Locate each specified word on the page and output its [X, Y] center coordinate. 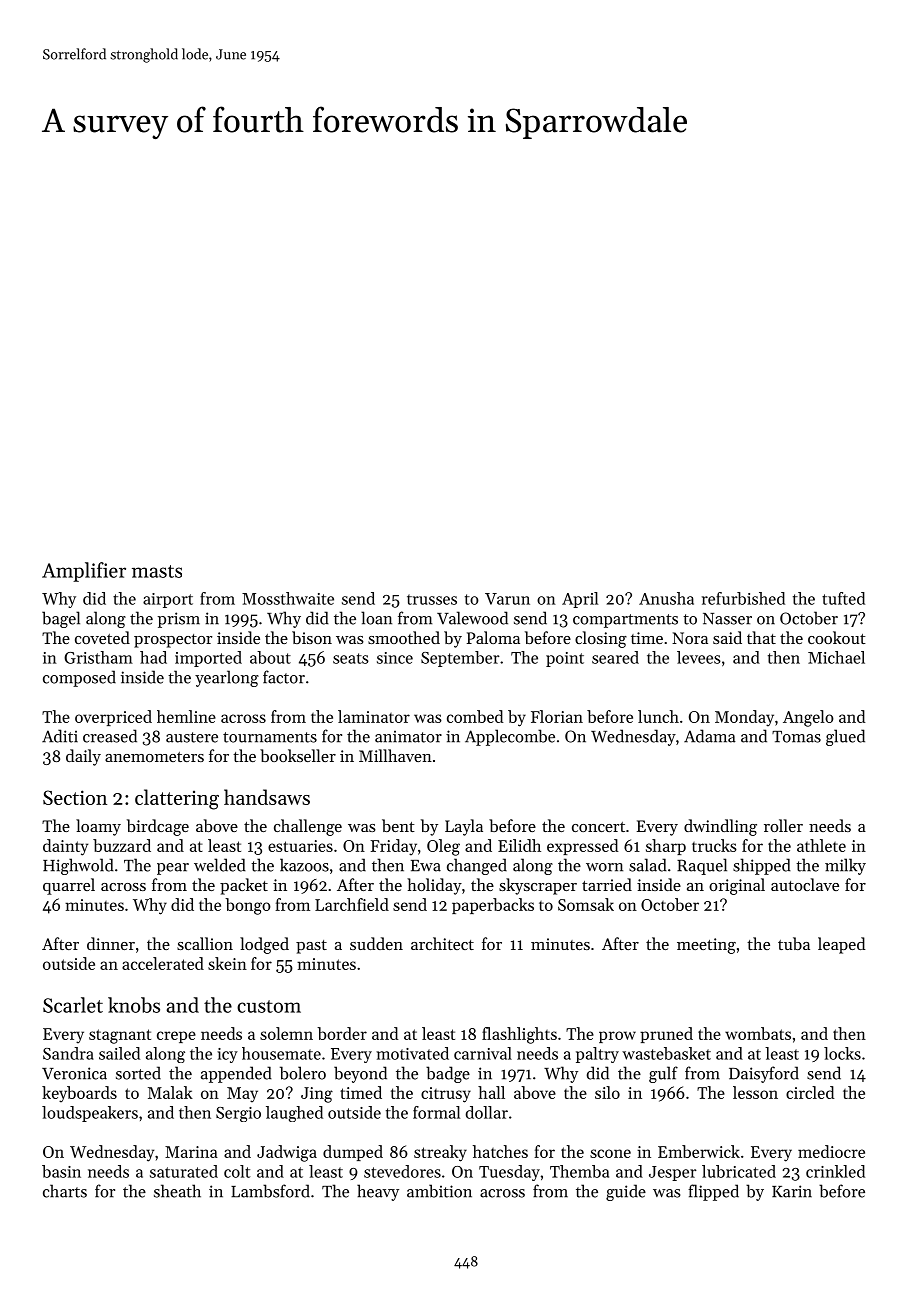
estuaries [300, 846]
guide [626, 1192]
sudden [376, 943]
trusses [432, 599]
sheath [177, 1191]
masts [157, 571]
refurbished [743, 598]
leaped [842, 945]
